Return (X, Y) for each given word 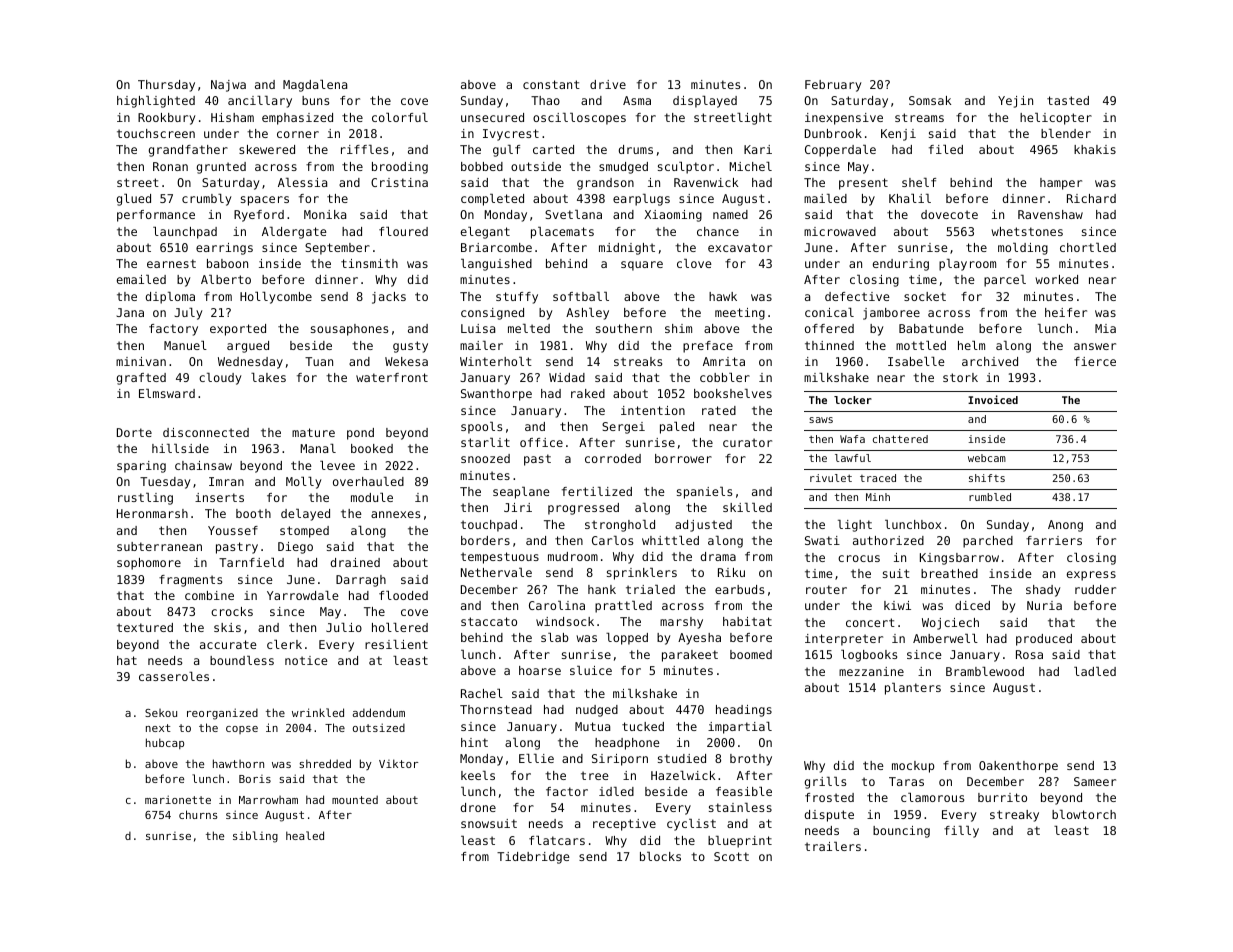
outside (536, 166)
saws (821, 420)
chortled (1088, 247)
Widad (567, 377)
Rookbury (166, 119)
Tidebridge (533, 858)
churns (198, 814)
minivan (141, 361)
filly (961, 832)
